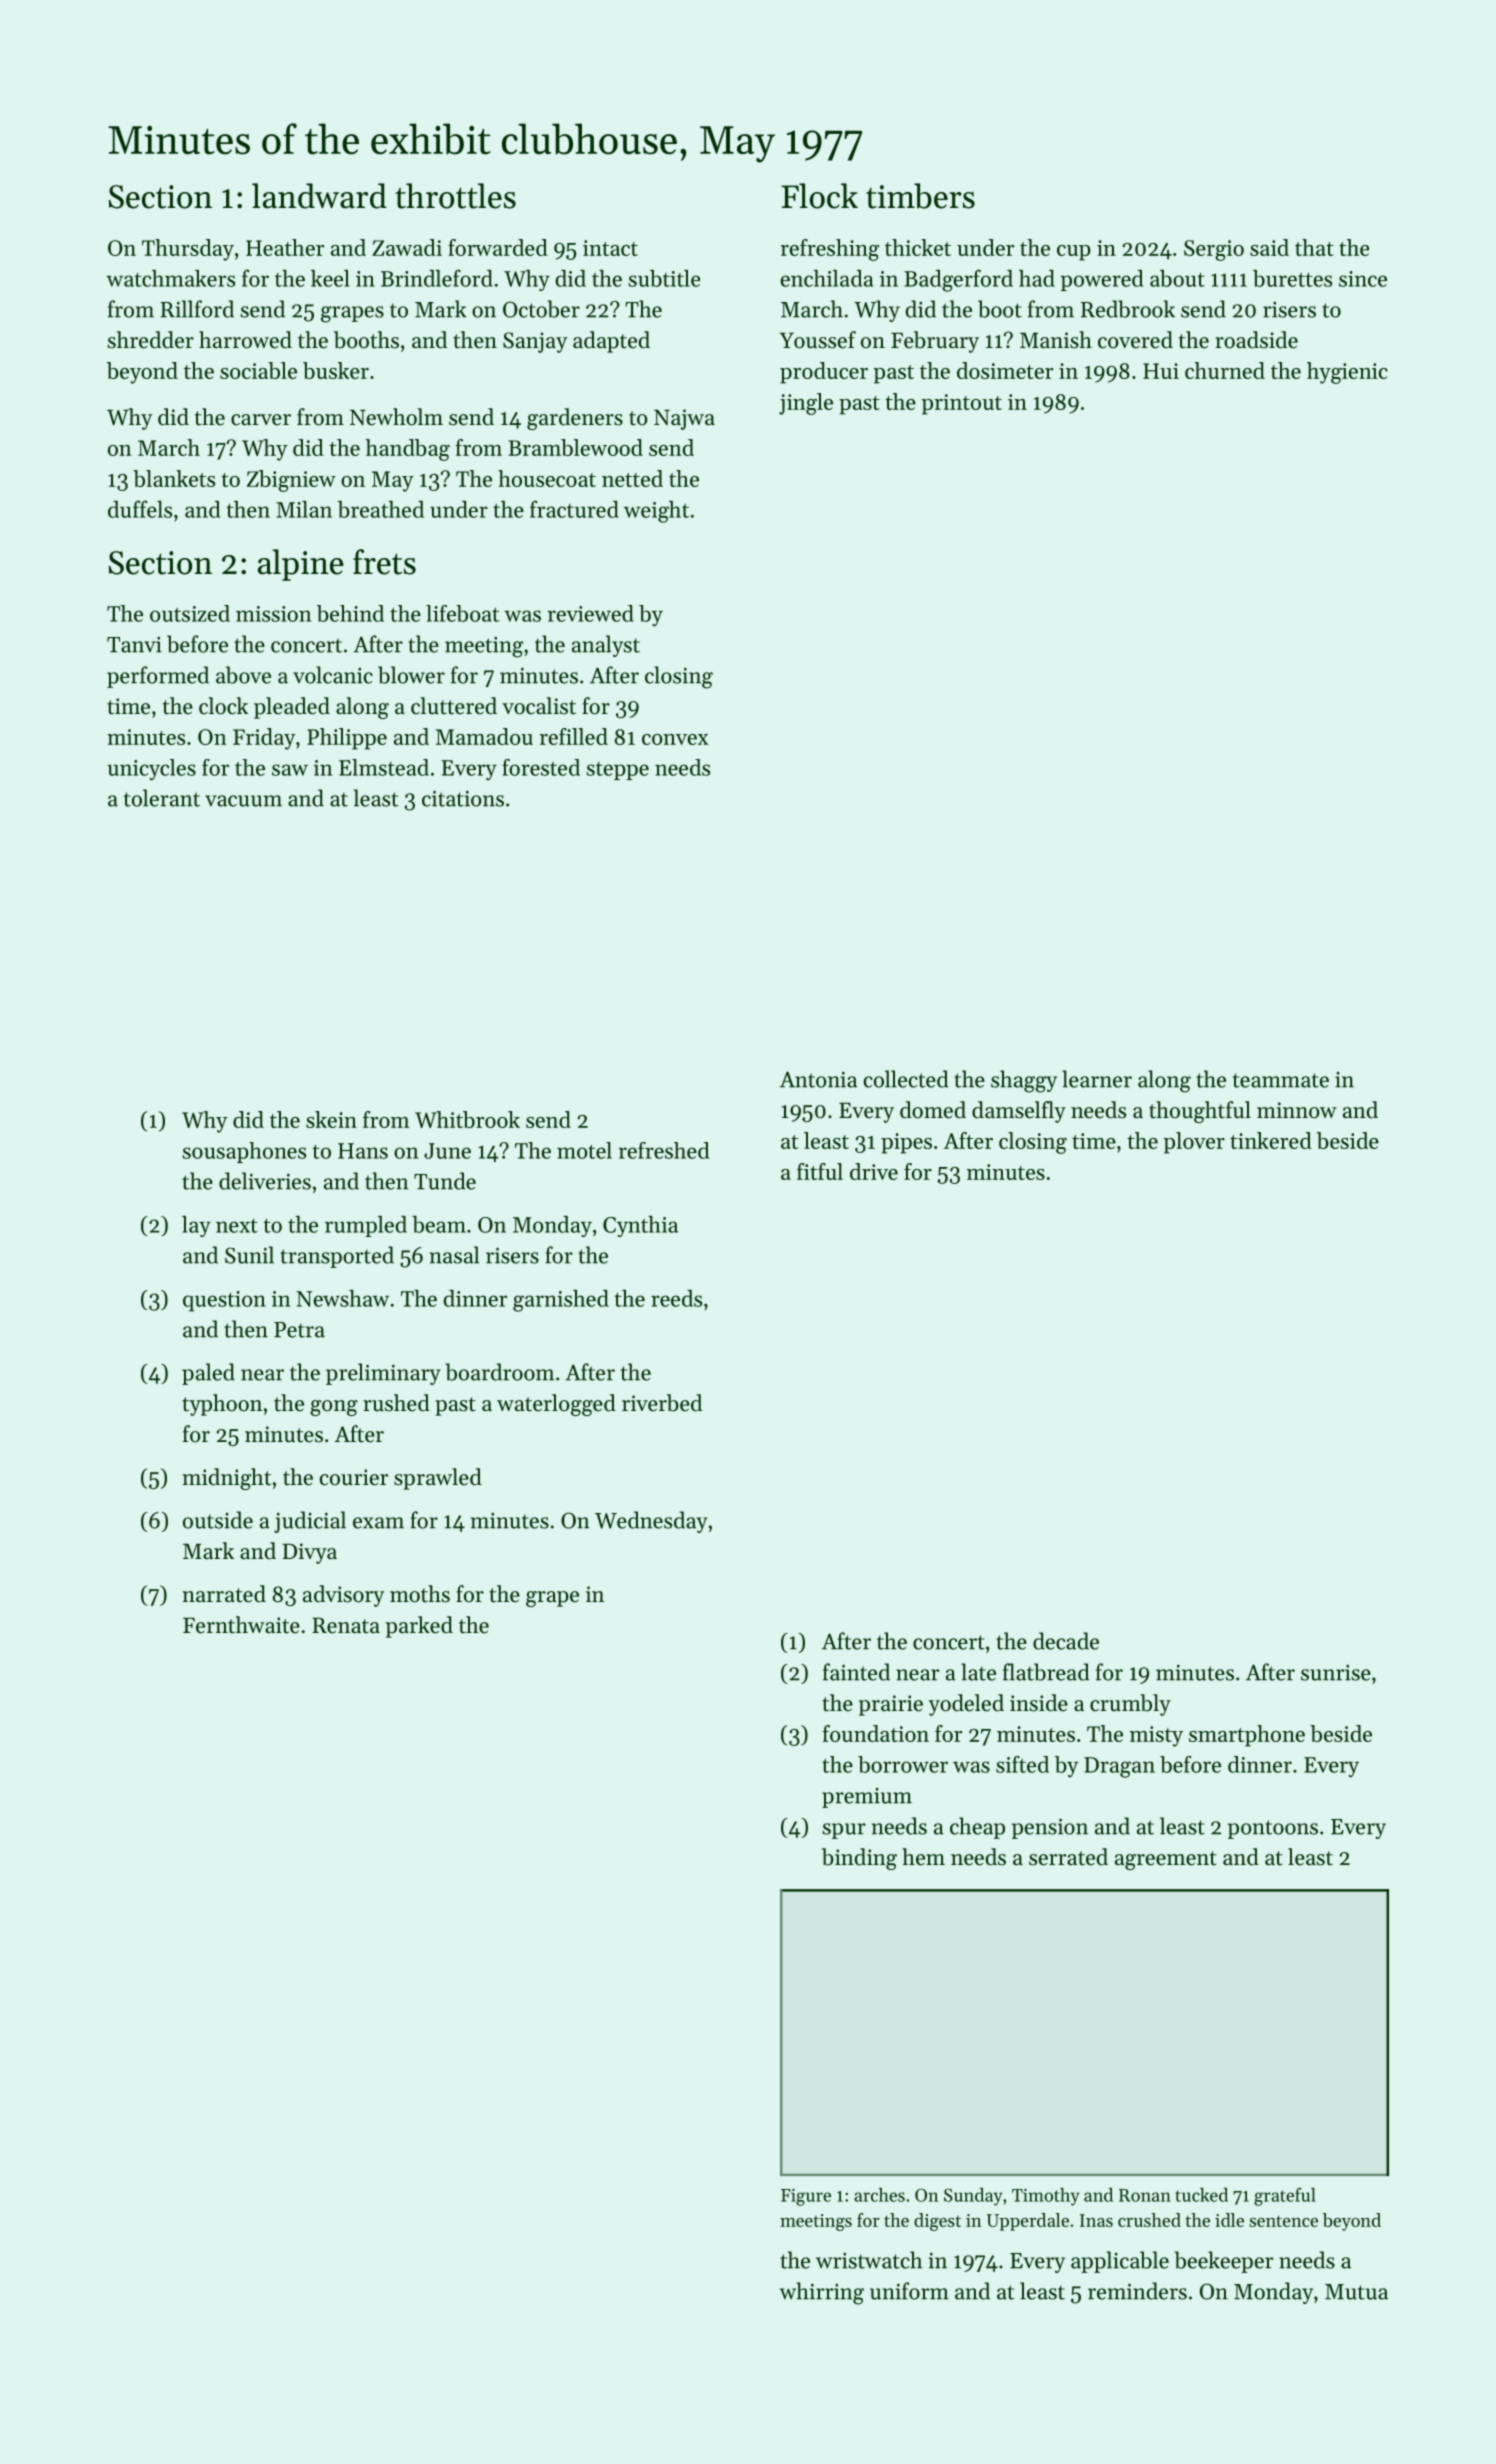 The height and width of the page is (2464, 1496). Describe the element at coordinates (419, 1627) in the page. I see `parked` at that location.
